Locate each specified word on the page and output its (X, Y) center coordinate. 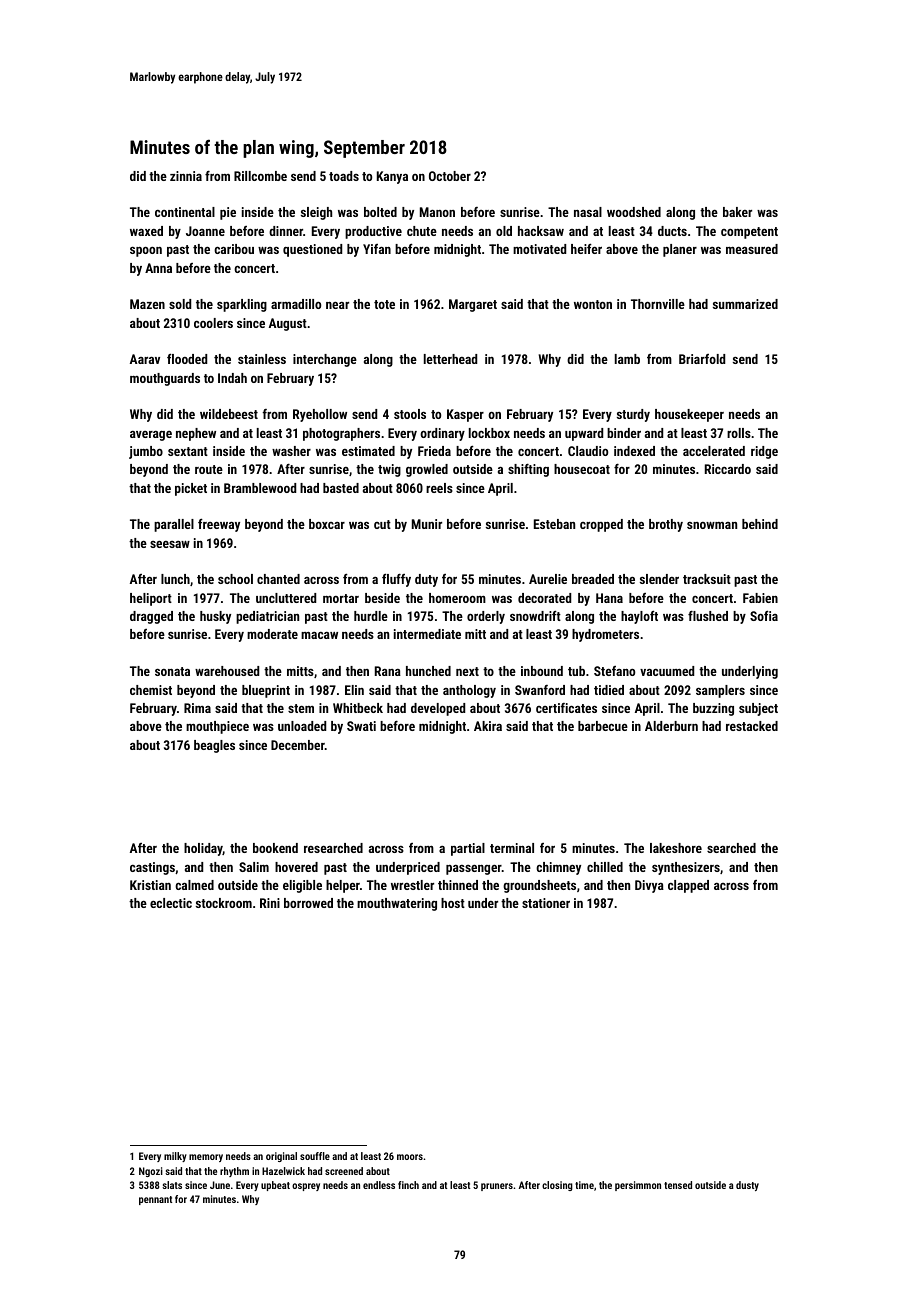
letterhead (450, 359)
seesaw (170, 544)
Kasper (465, 415)
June (220, 1185)
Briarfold (702, 359)
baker (737, 212)
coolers (213, 323)
